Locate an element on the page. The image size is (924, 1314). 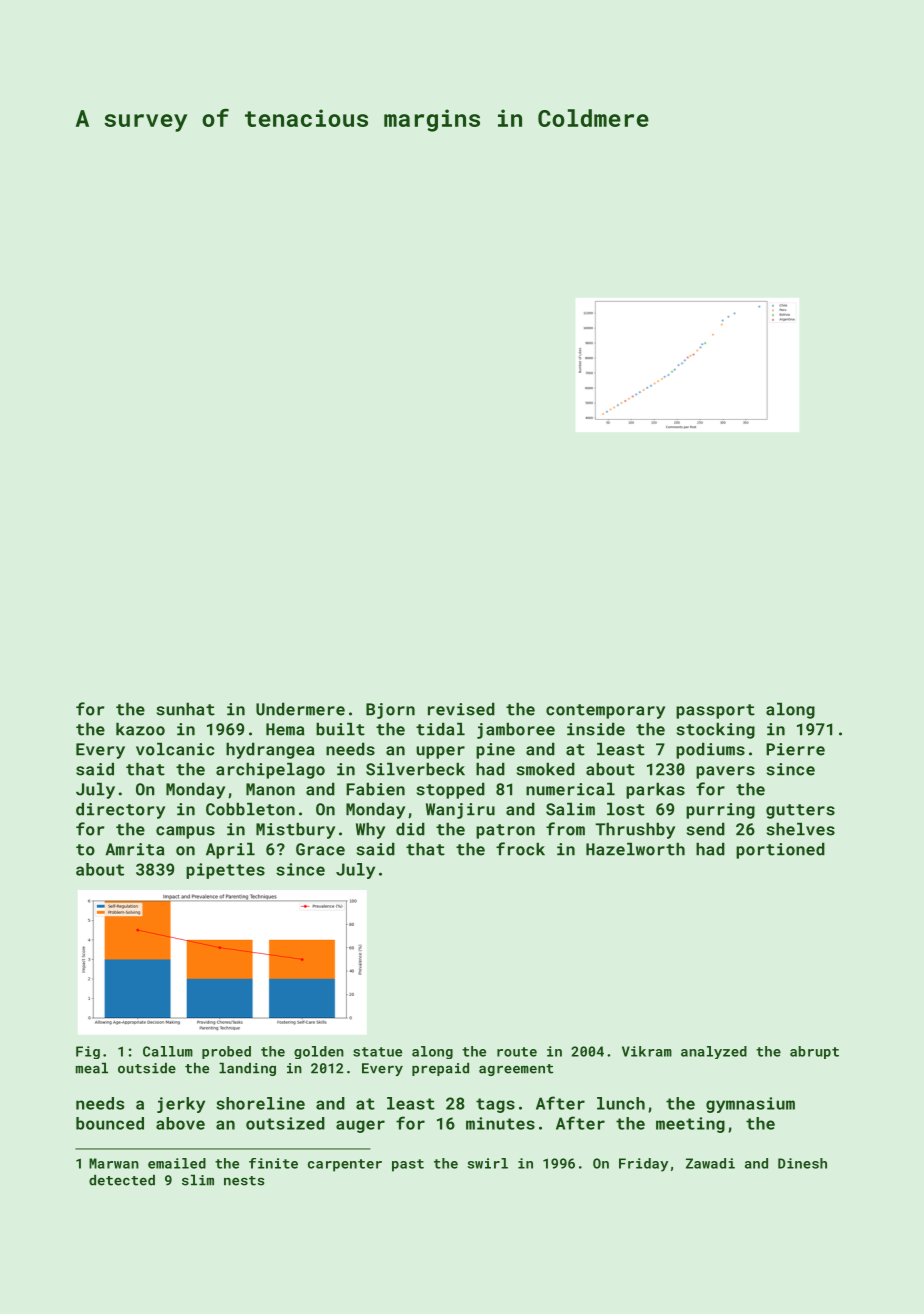
pipettes is located at coordinates (225, 871).
